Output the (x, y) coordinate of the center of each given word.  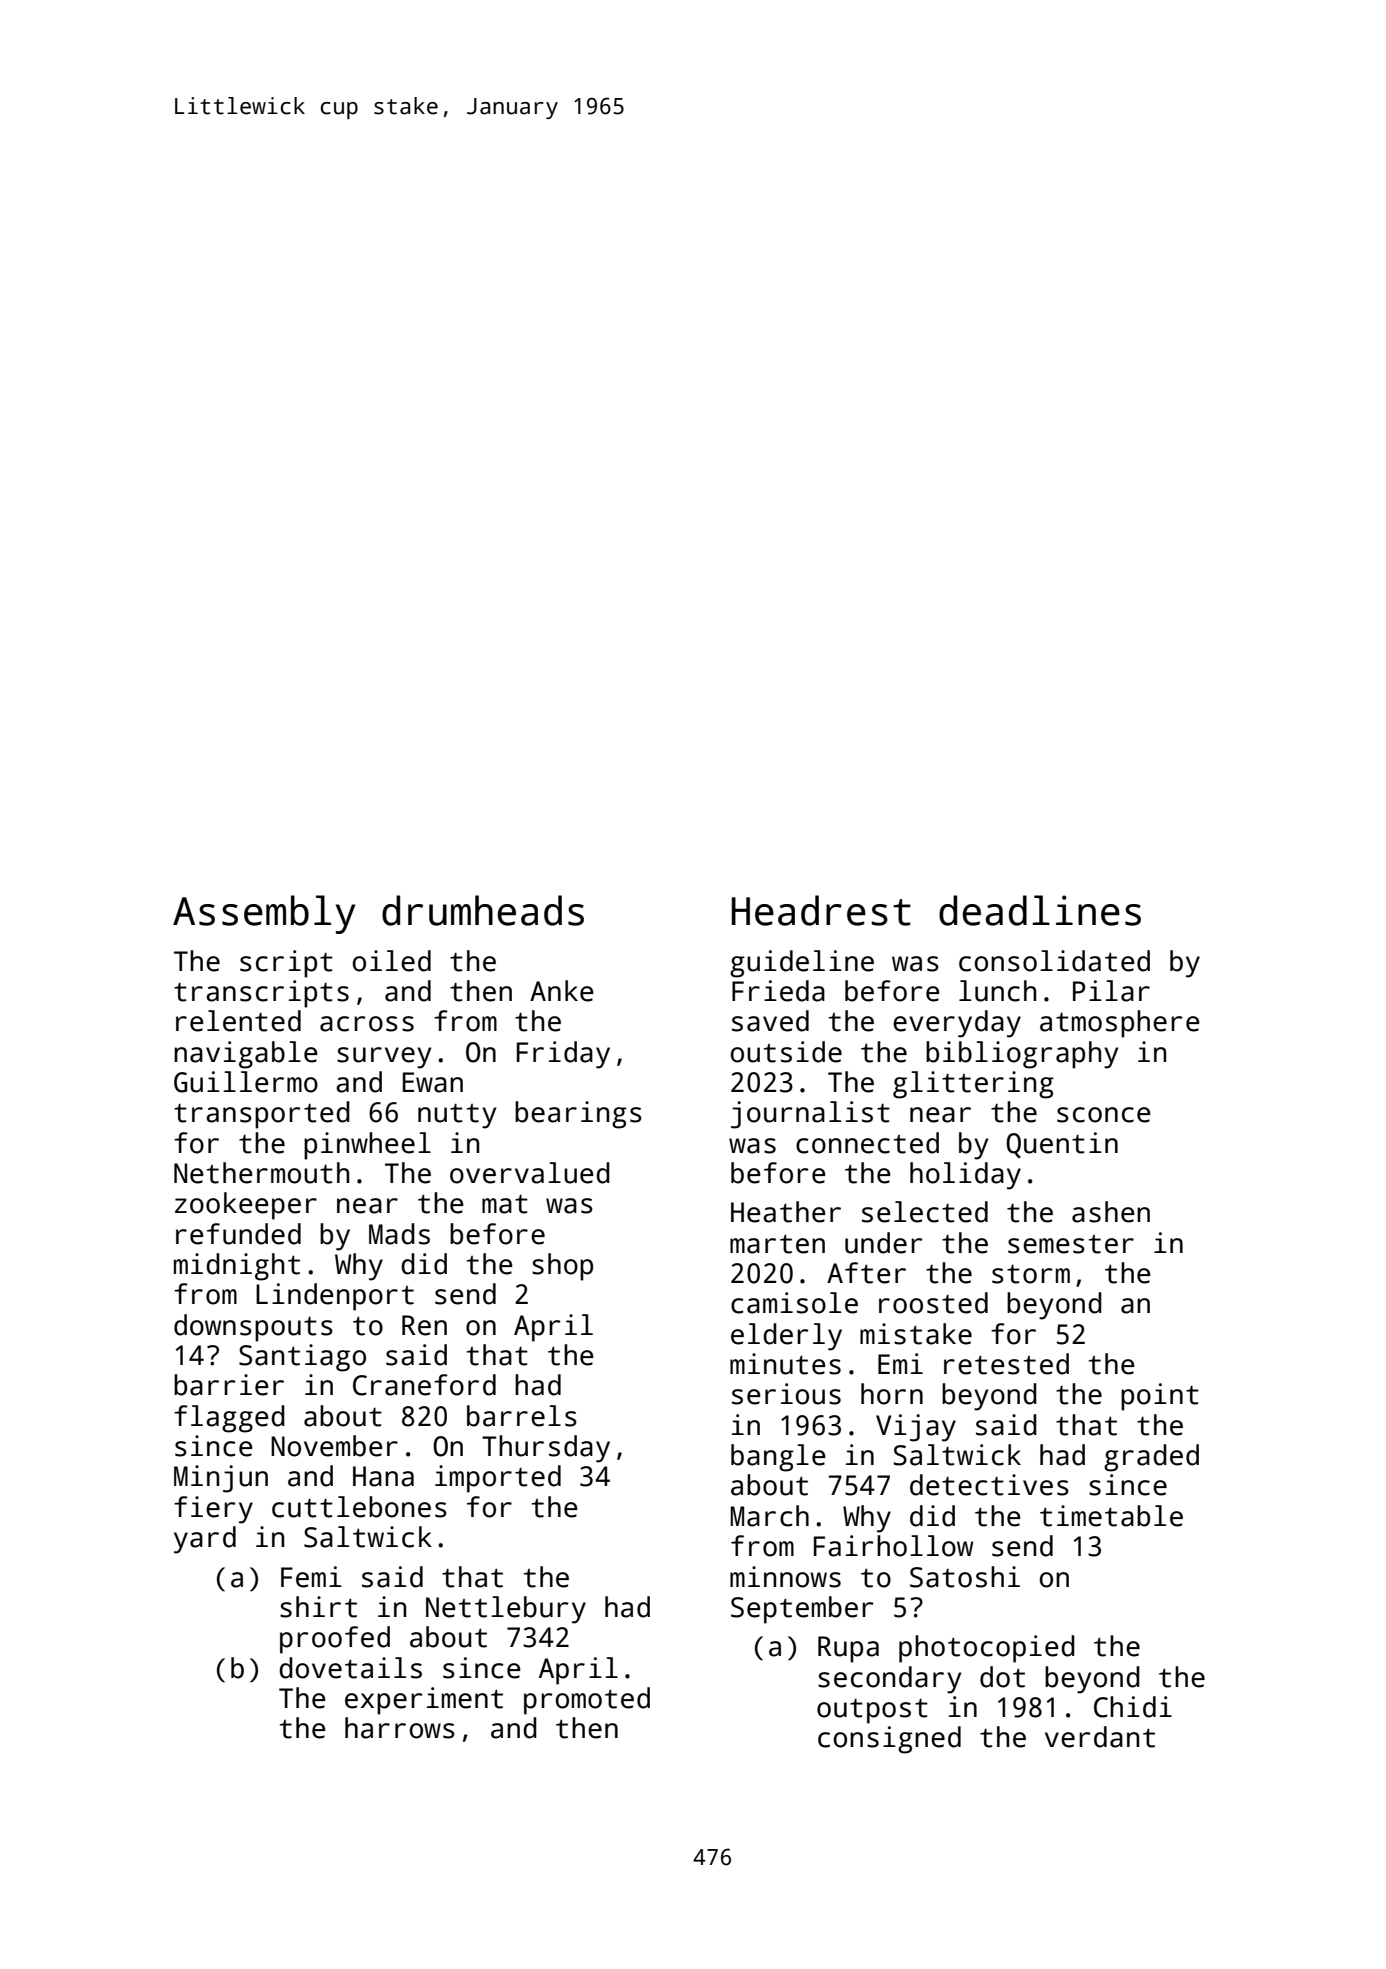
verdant (1100, 1737)
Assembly (264, 914)
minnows (785, 1577)
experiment (424, 1701)
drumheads (483, 910)
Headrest (821, 910)
